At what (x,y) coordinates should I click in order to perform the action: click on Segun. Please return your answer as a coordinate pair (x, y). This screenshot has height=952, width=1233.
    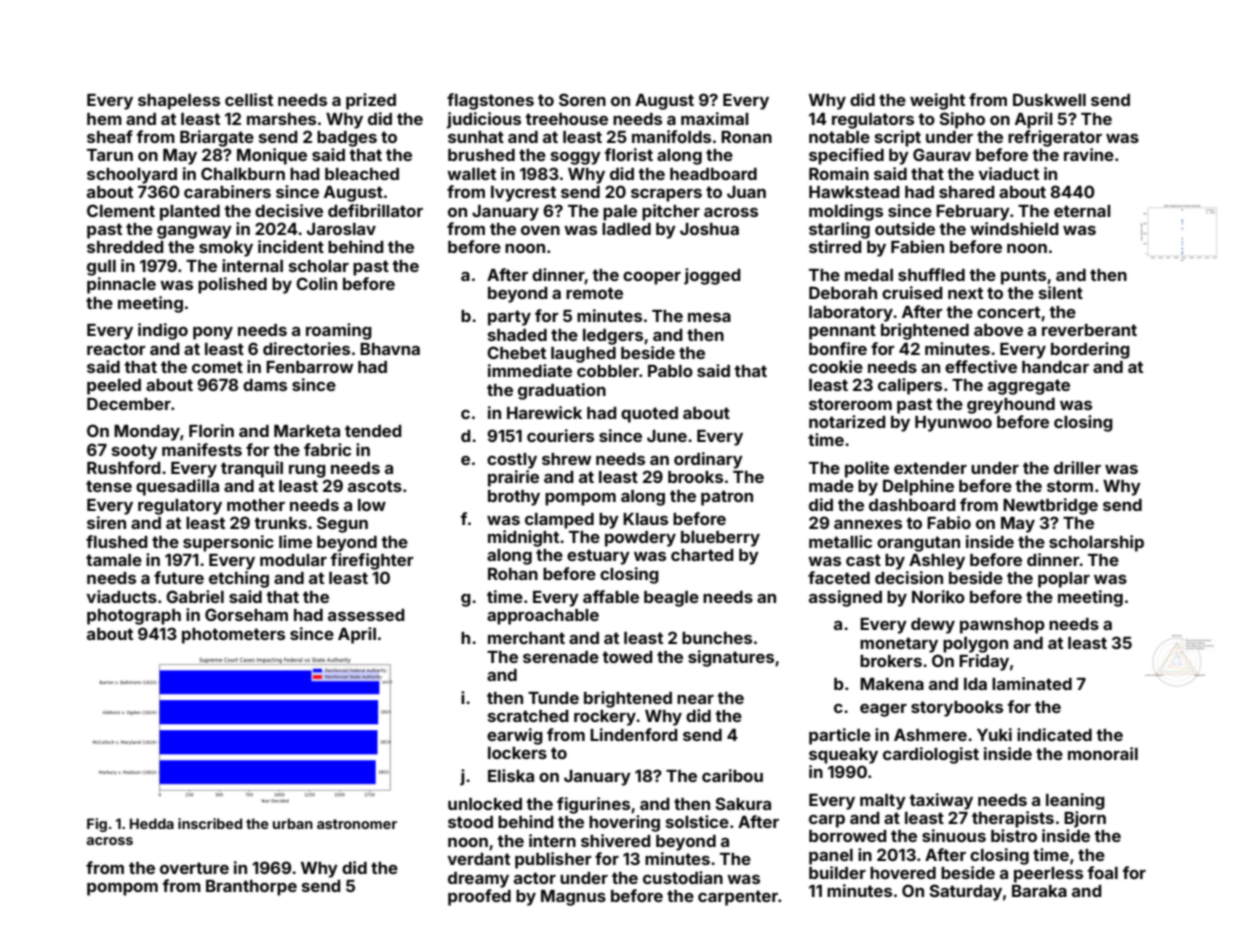
    Looking at the image, I should click on (342, 524).
